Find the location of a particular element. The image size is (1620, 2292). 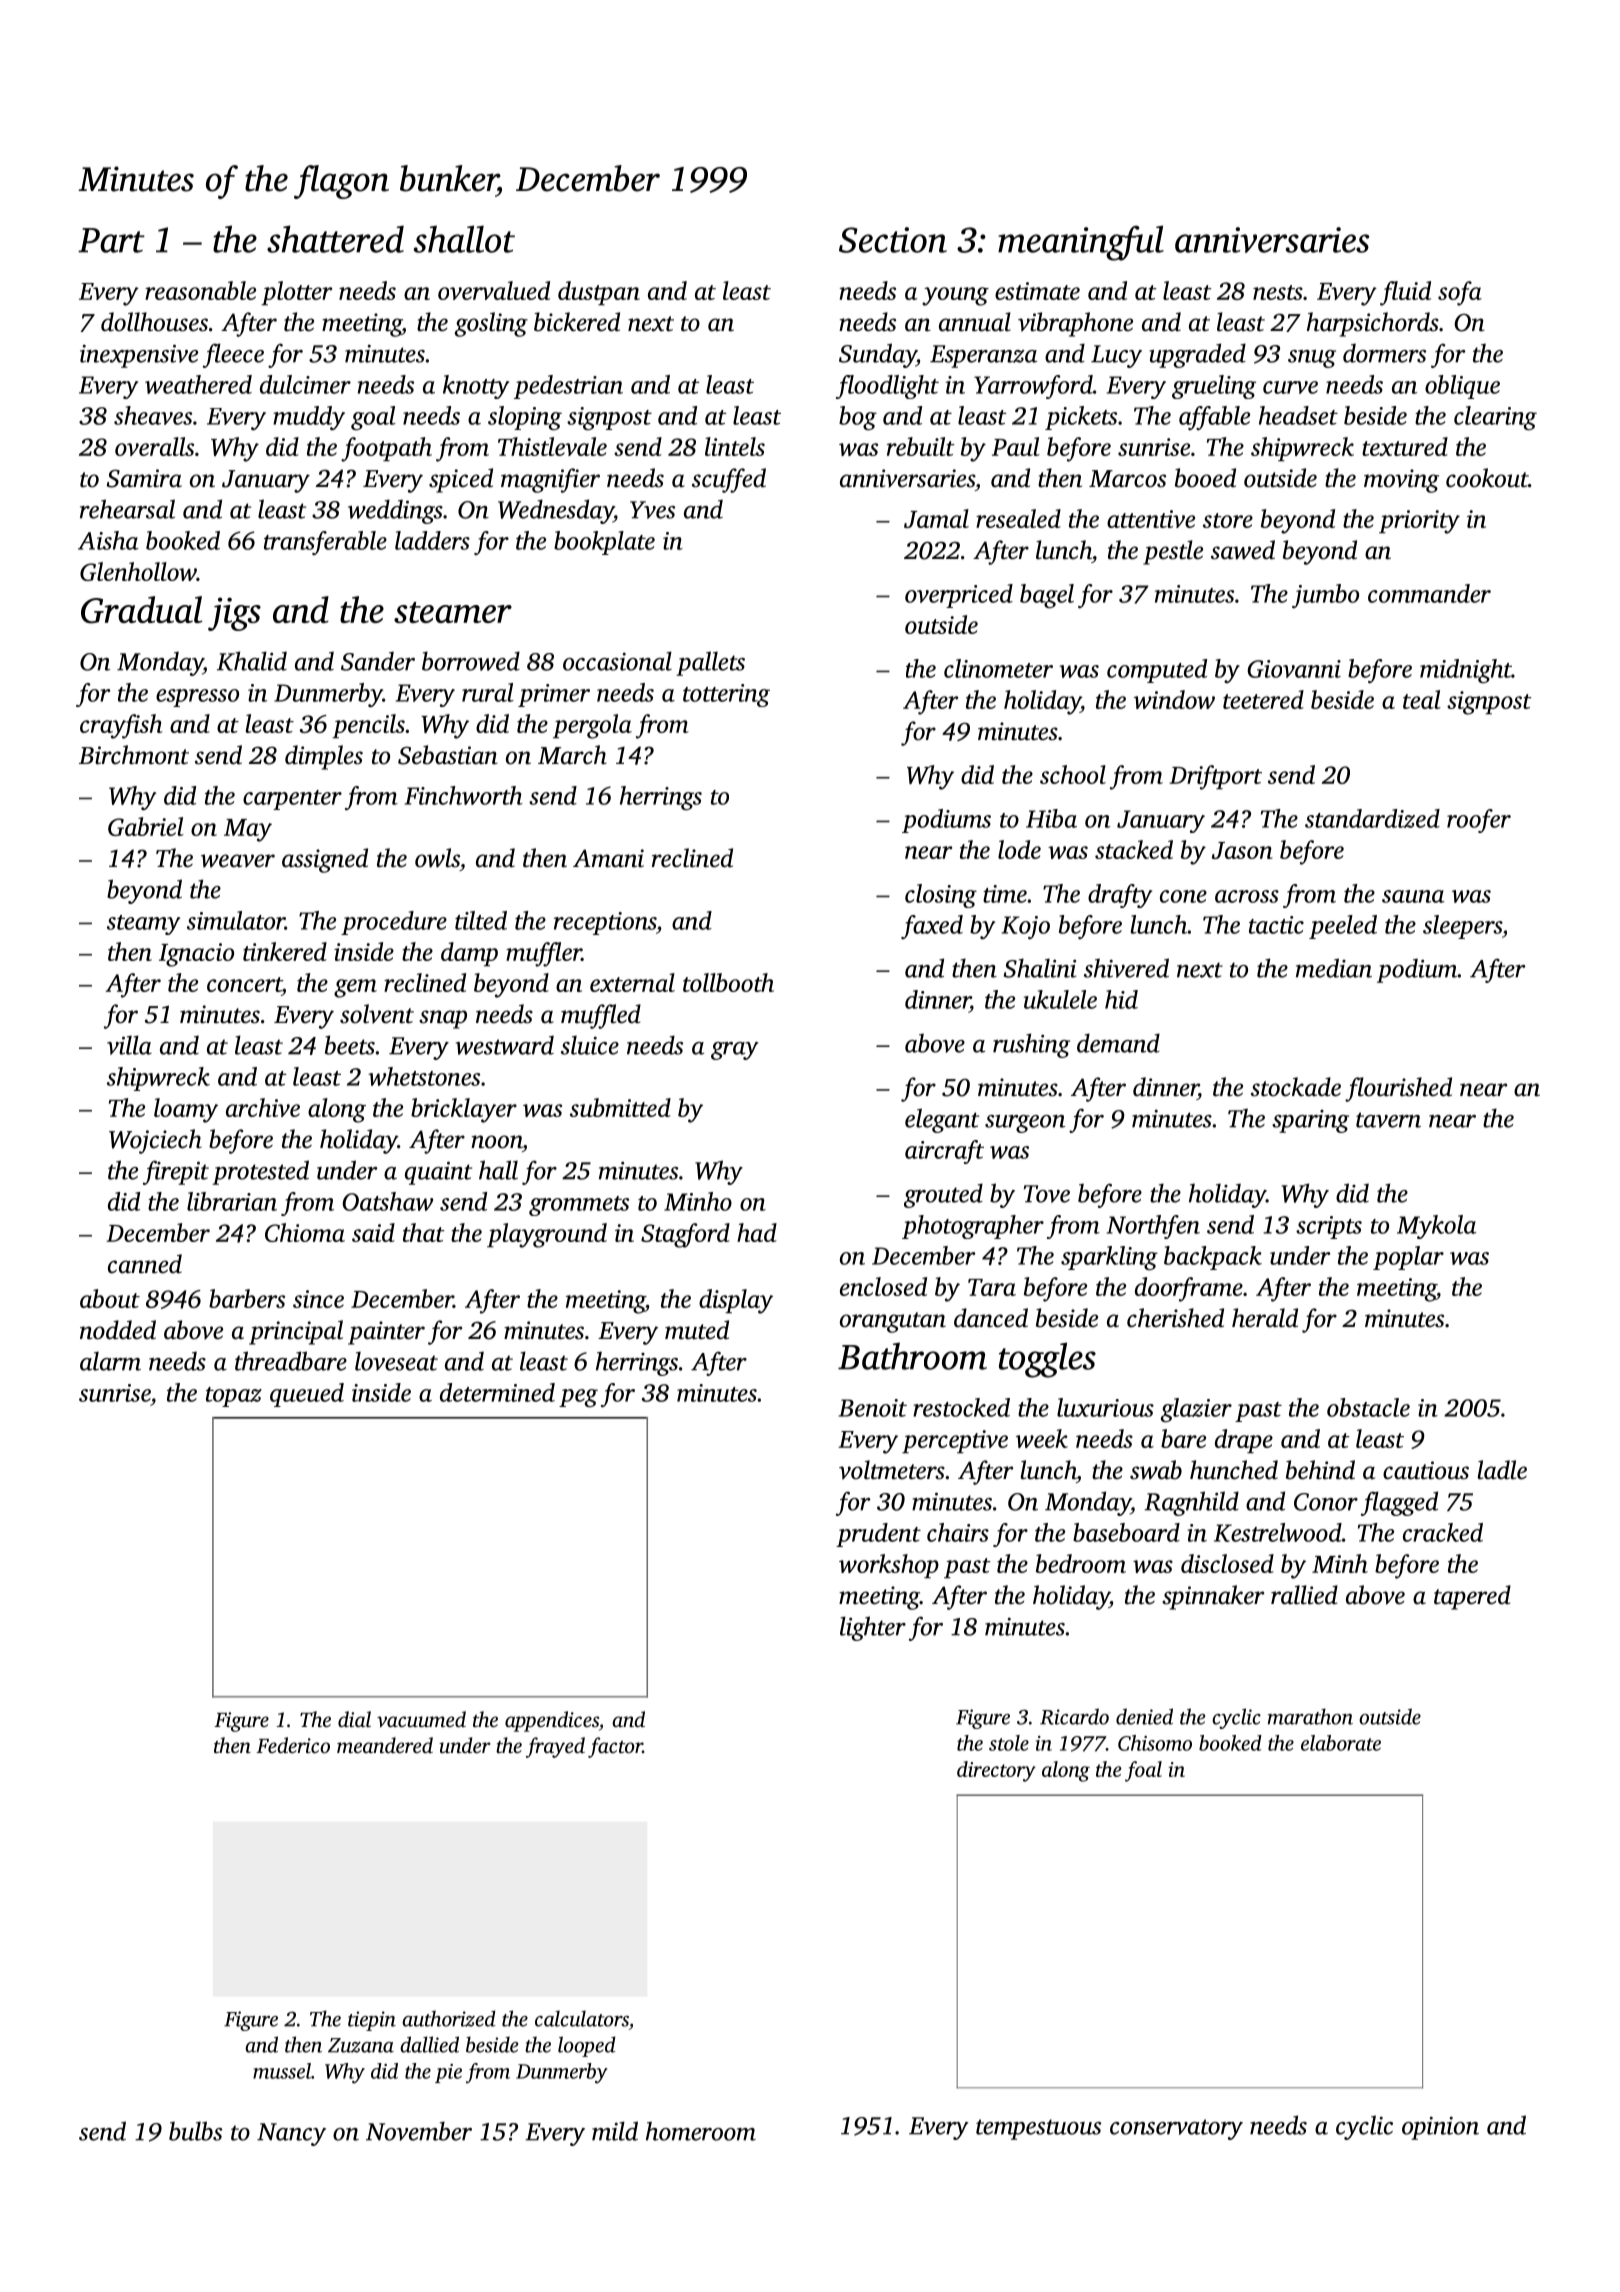

sluice is located at coordinates (590, 1045).
